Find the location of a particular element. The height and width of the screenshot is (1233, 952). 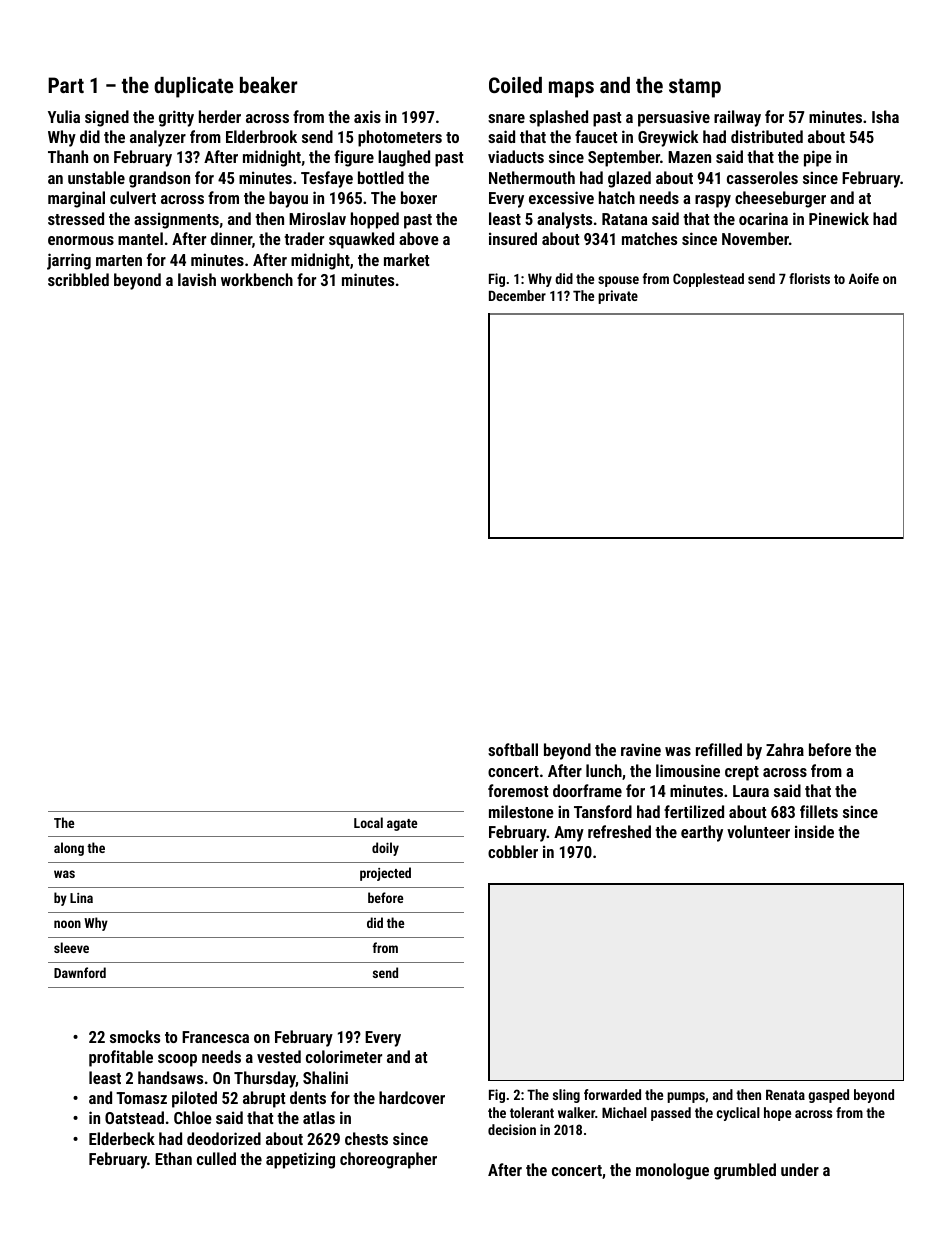

Francesca is located at coordinates (215, 1037).
